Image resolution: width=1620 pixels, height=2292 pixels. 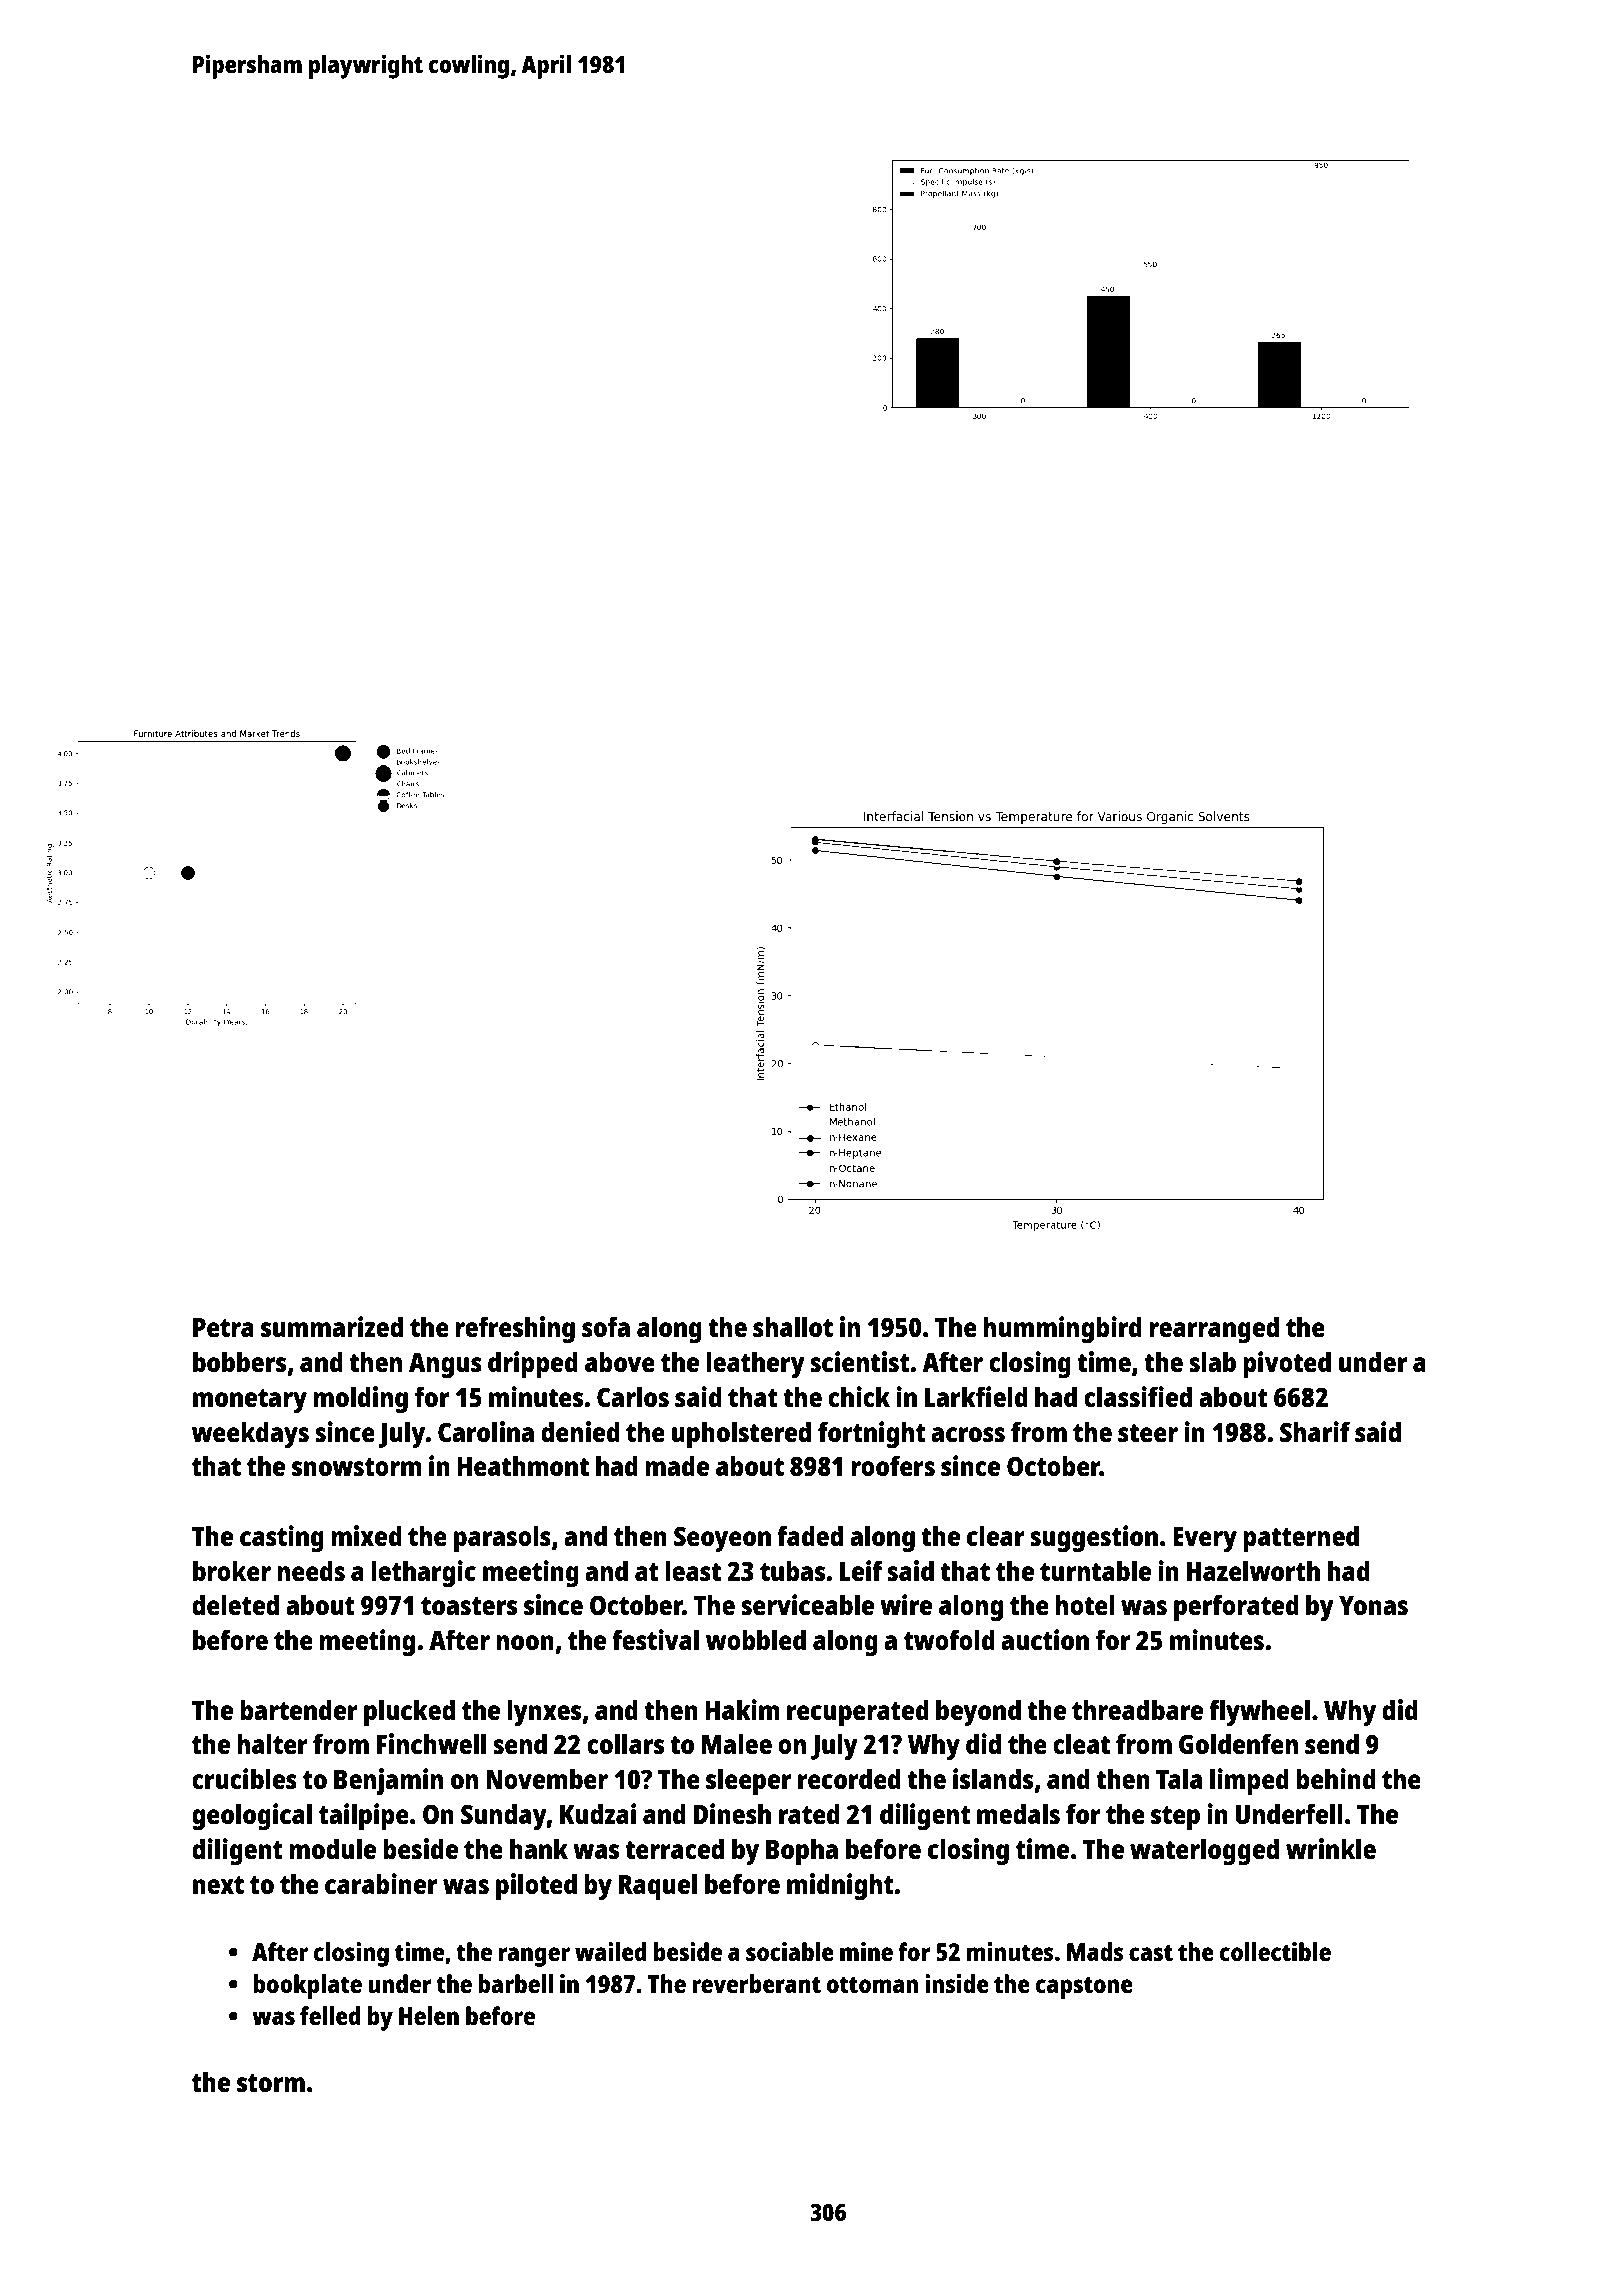 What do you see at coordinates (793, 1326) in the screenshot?
I see `shallot` at bounding box center [793, 1326].
